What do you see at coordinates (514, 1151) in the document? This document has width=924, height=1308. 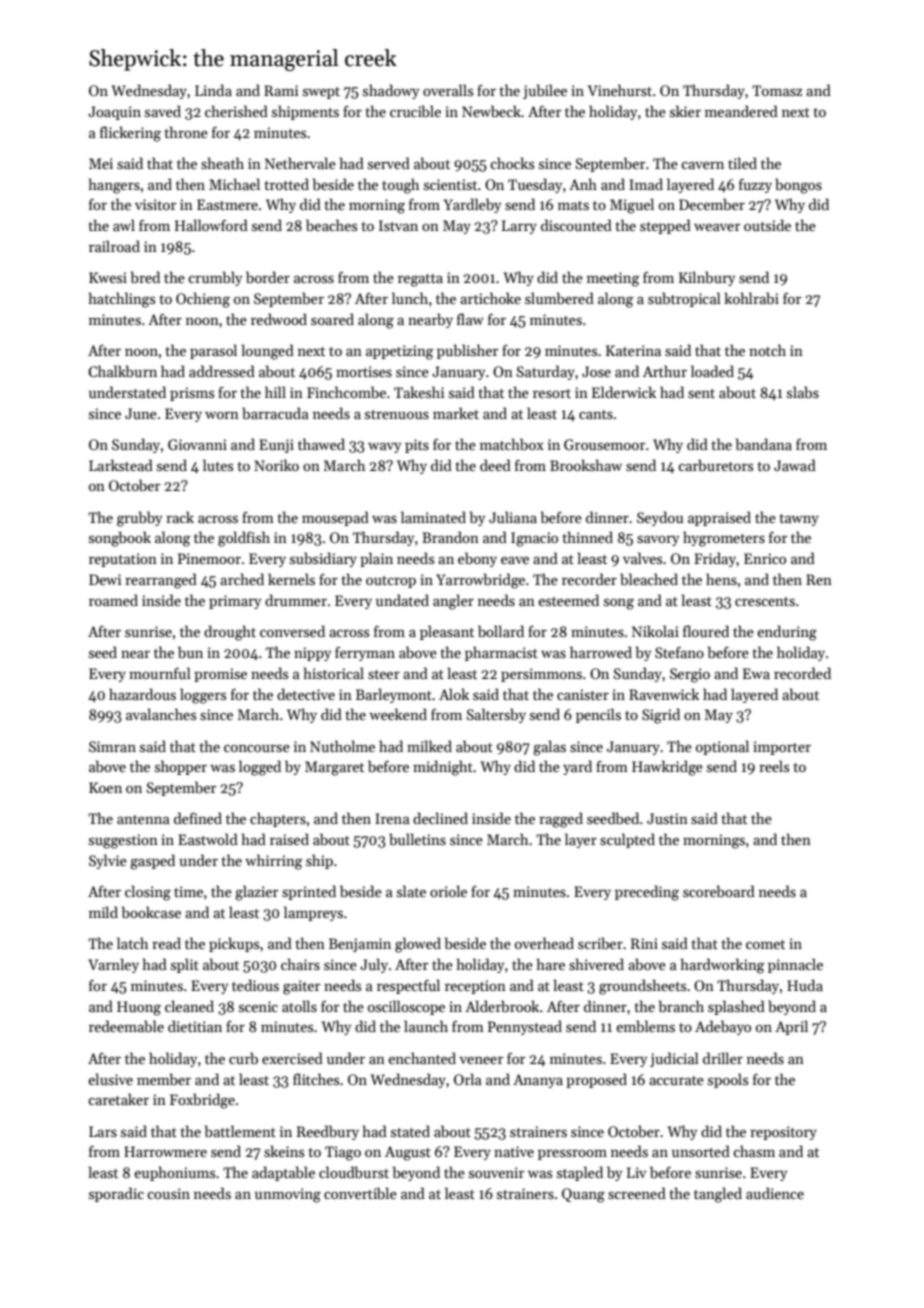 I see `native` at bounding box center [514, 1151].
